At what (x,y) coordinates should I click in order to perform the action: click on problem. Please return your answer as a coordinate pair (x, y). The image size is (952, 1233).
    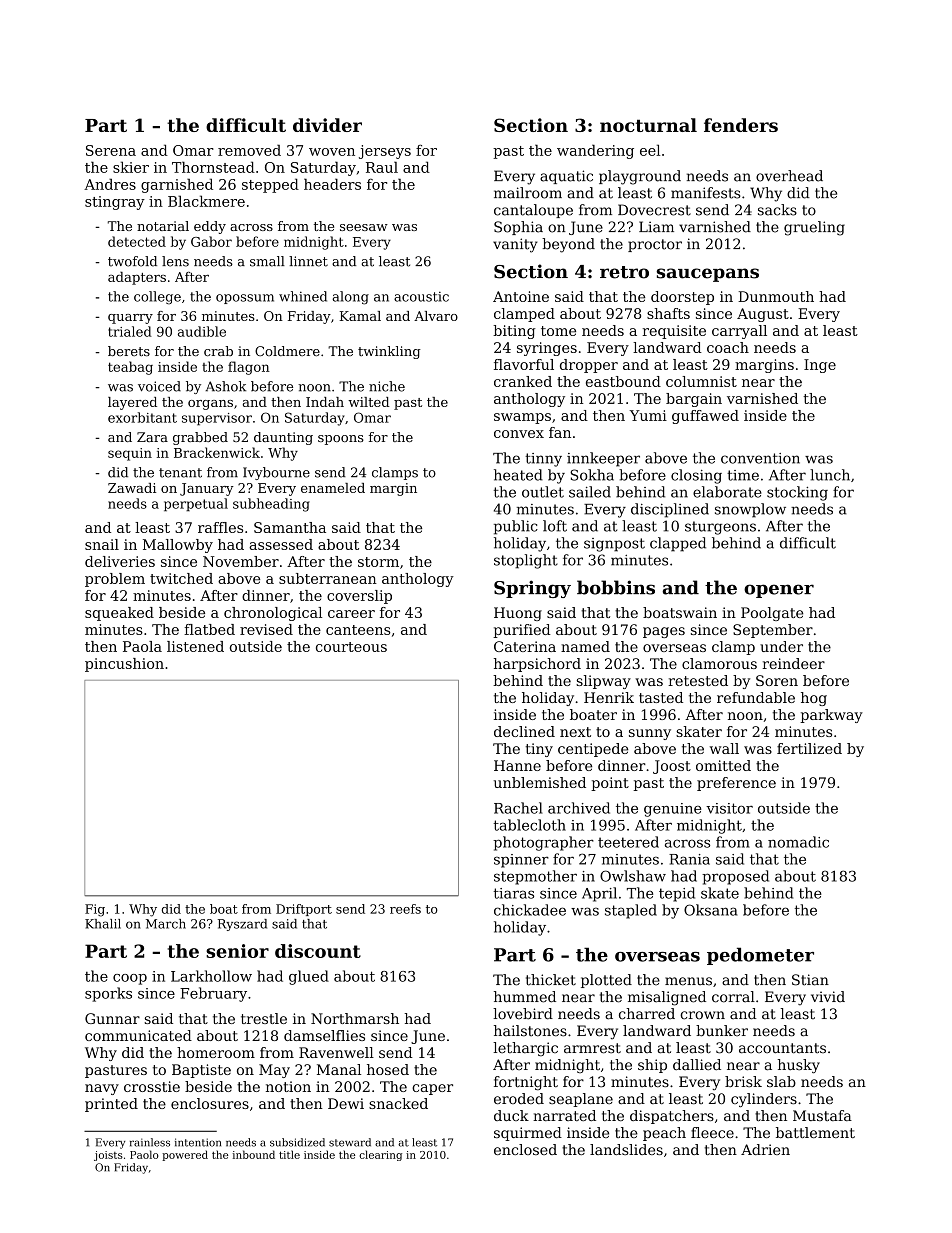
    Looking at the image, I should click on (115, 580).
